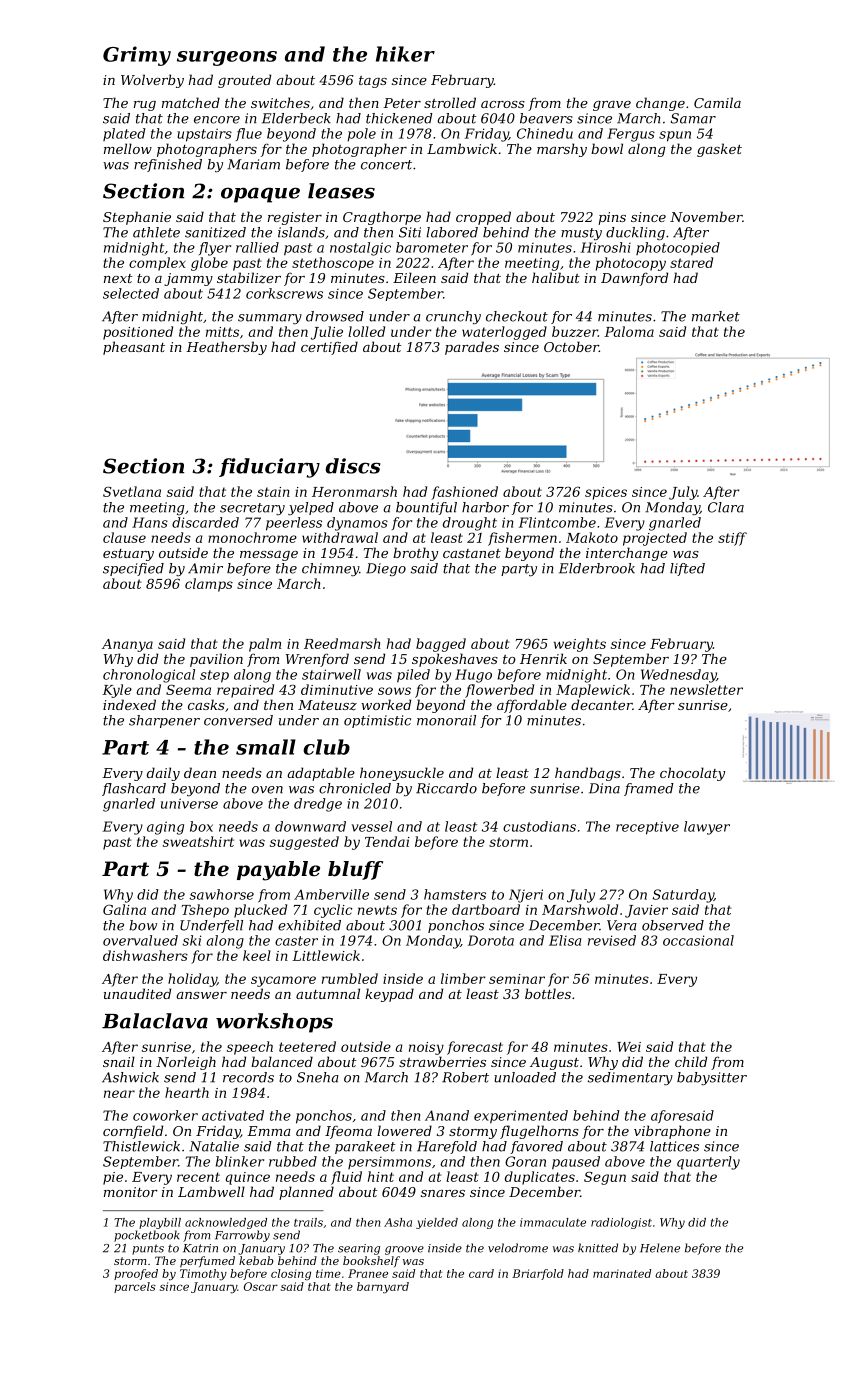 This screenshot has height=1400, width=849. What do you see at coordinates (716, 316) in the screenshot?
I see `market` at bounding box center [716, 316].
